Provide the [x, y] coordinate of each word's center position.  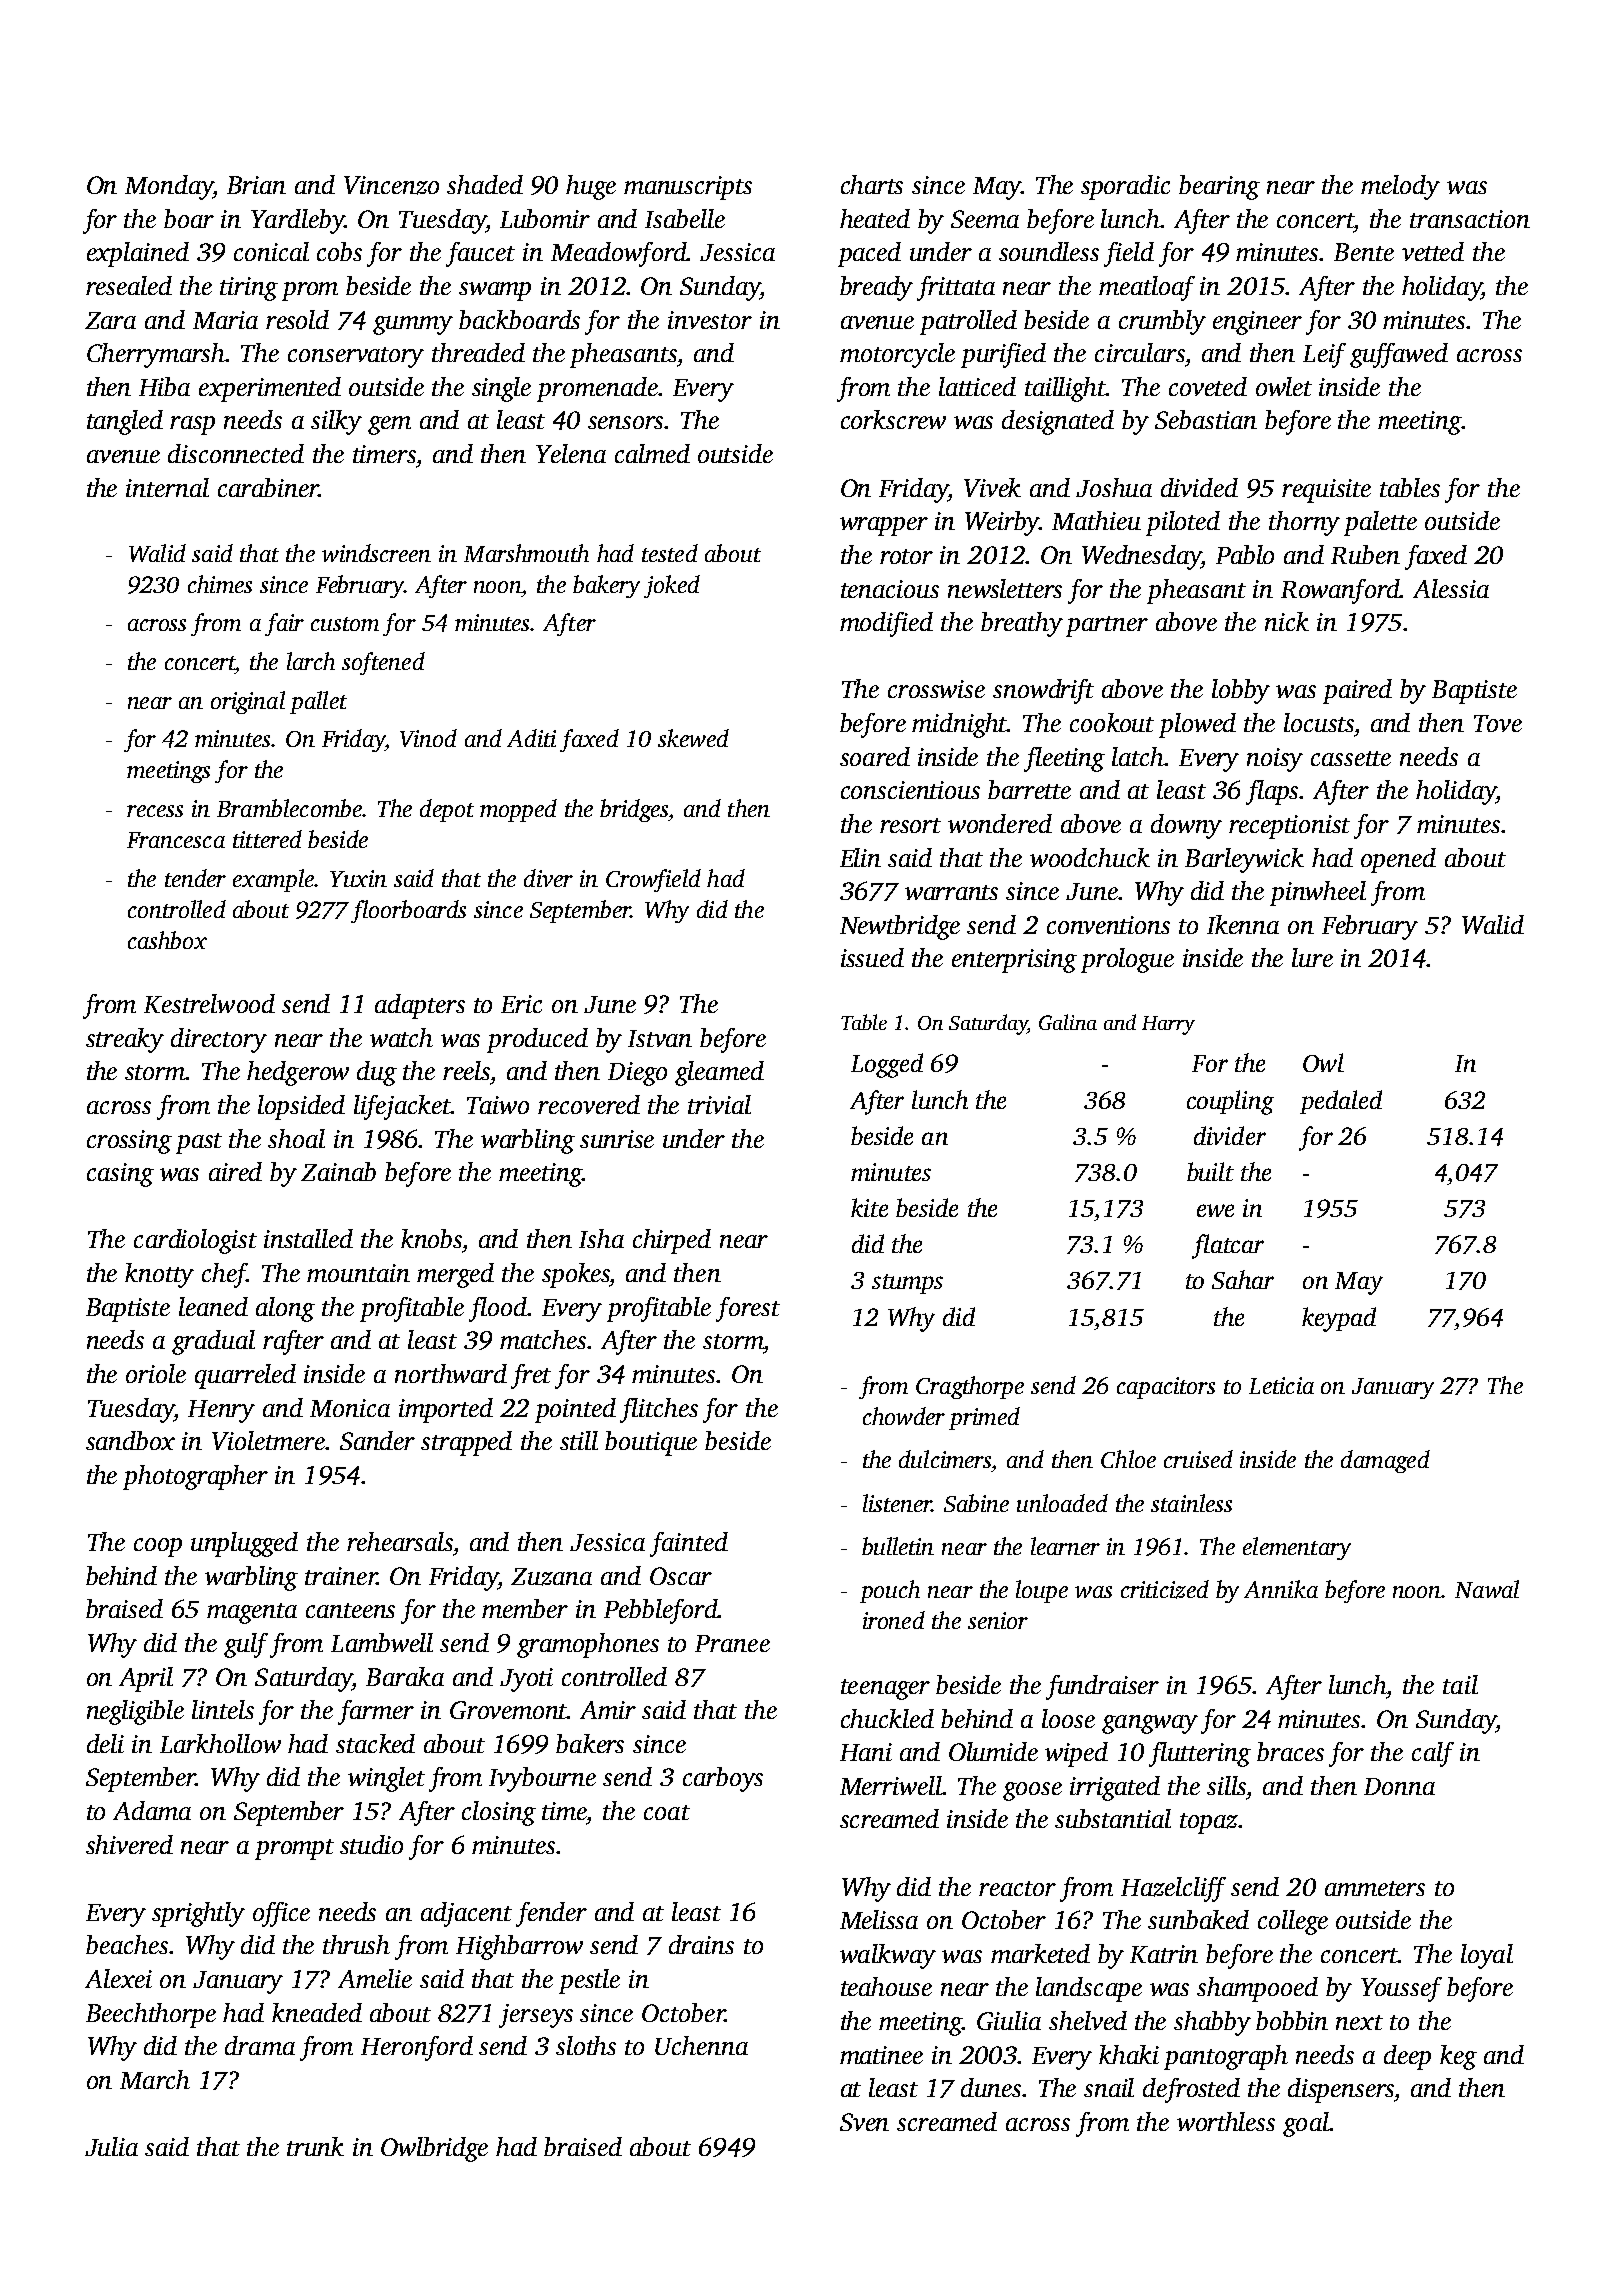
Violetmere [268, 1440]
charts [872, 184]
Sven [864, 2122]
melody [1400, 187]
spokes [576, 1275]
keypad [1339, 1319]
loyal [1487, 1956]
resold [297, 319]
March [155, 2079]
